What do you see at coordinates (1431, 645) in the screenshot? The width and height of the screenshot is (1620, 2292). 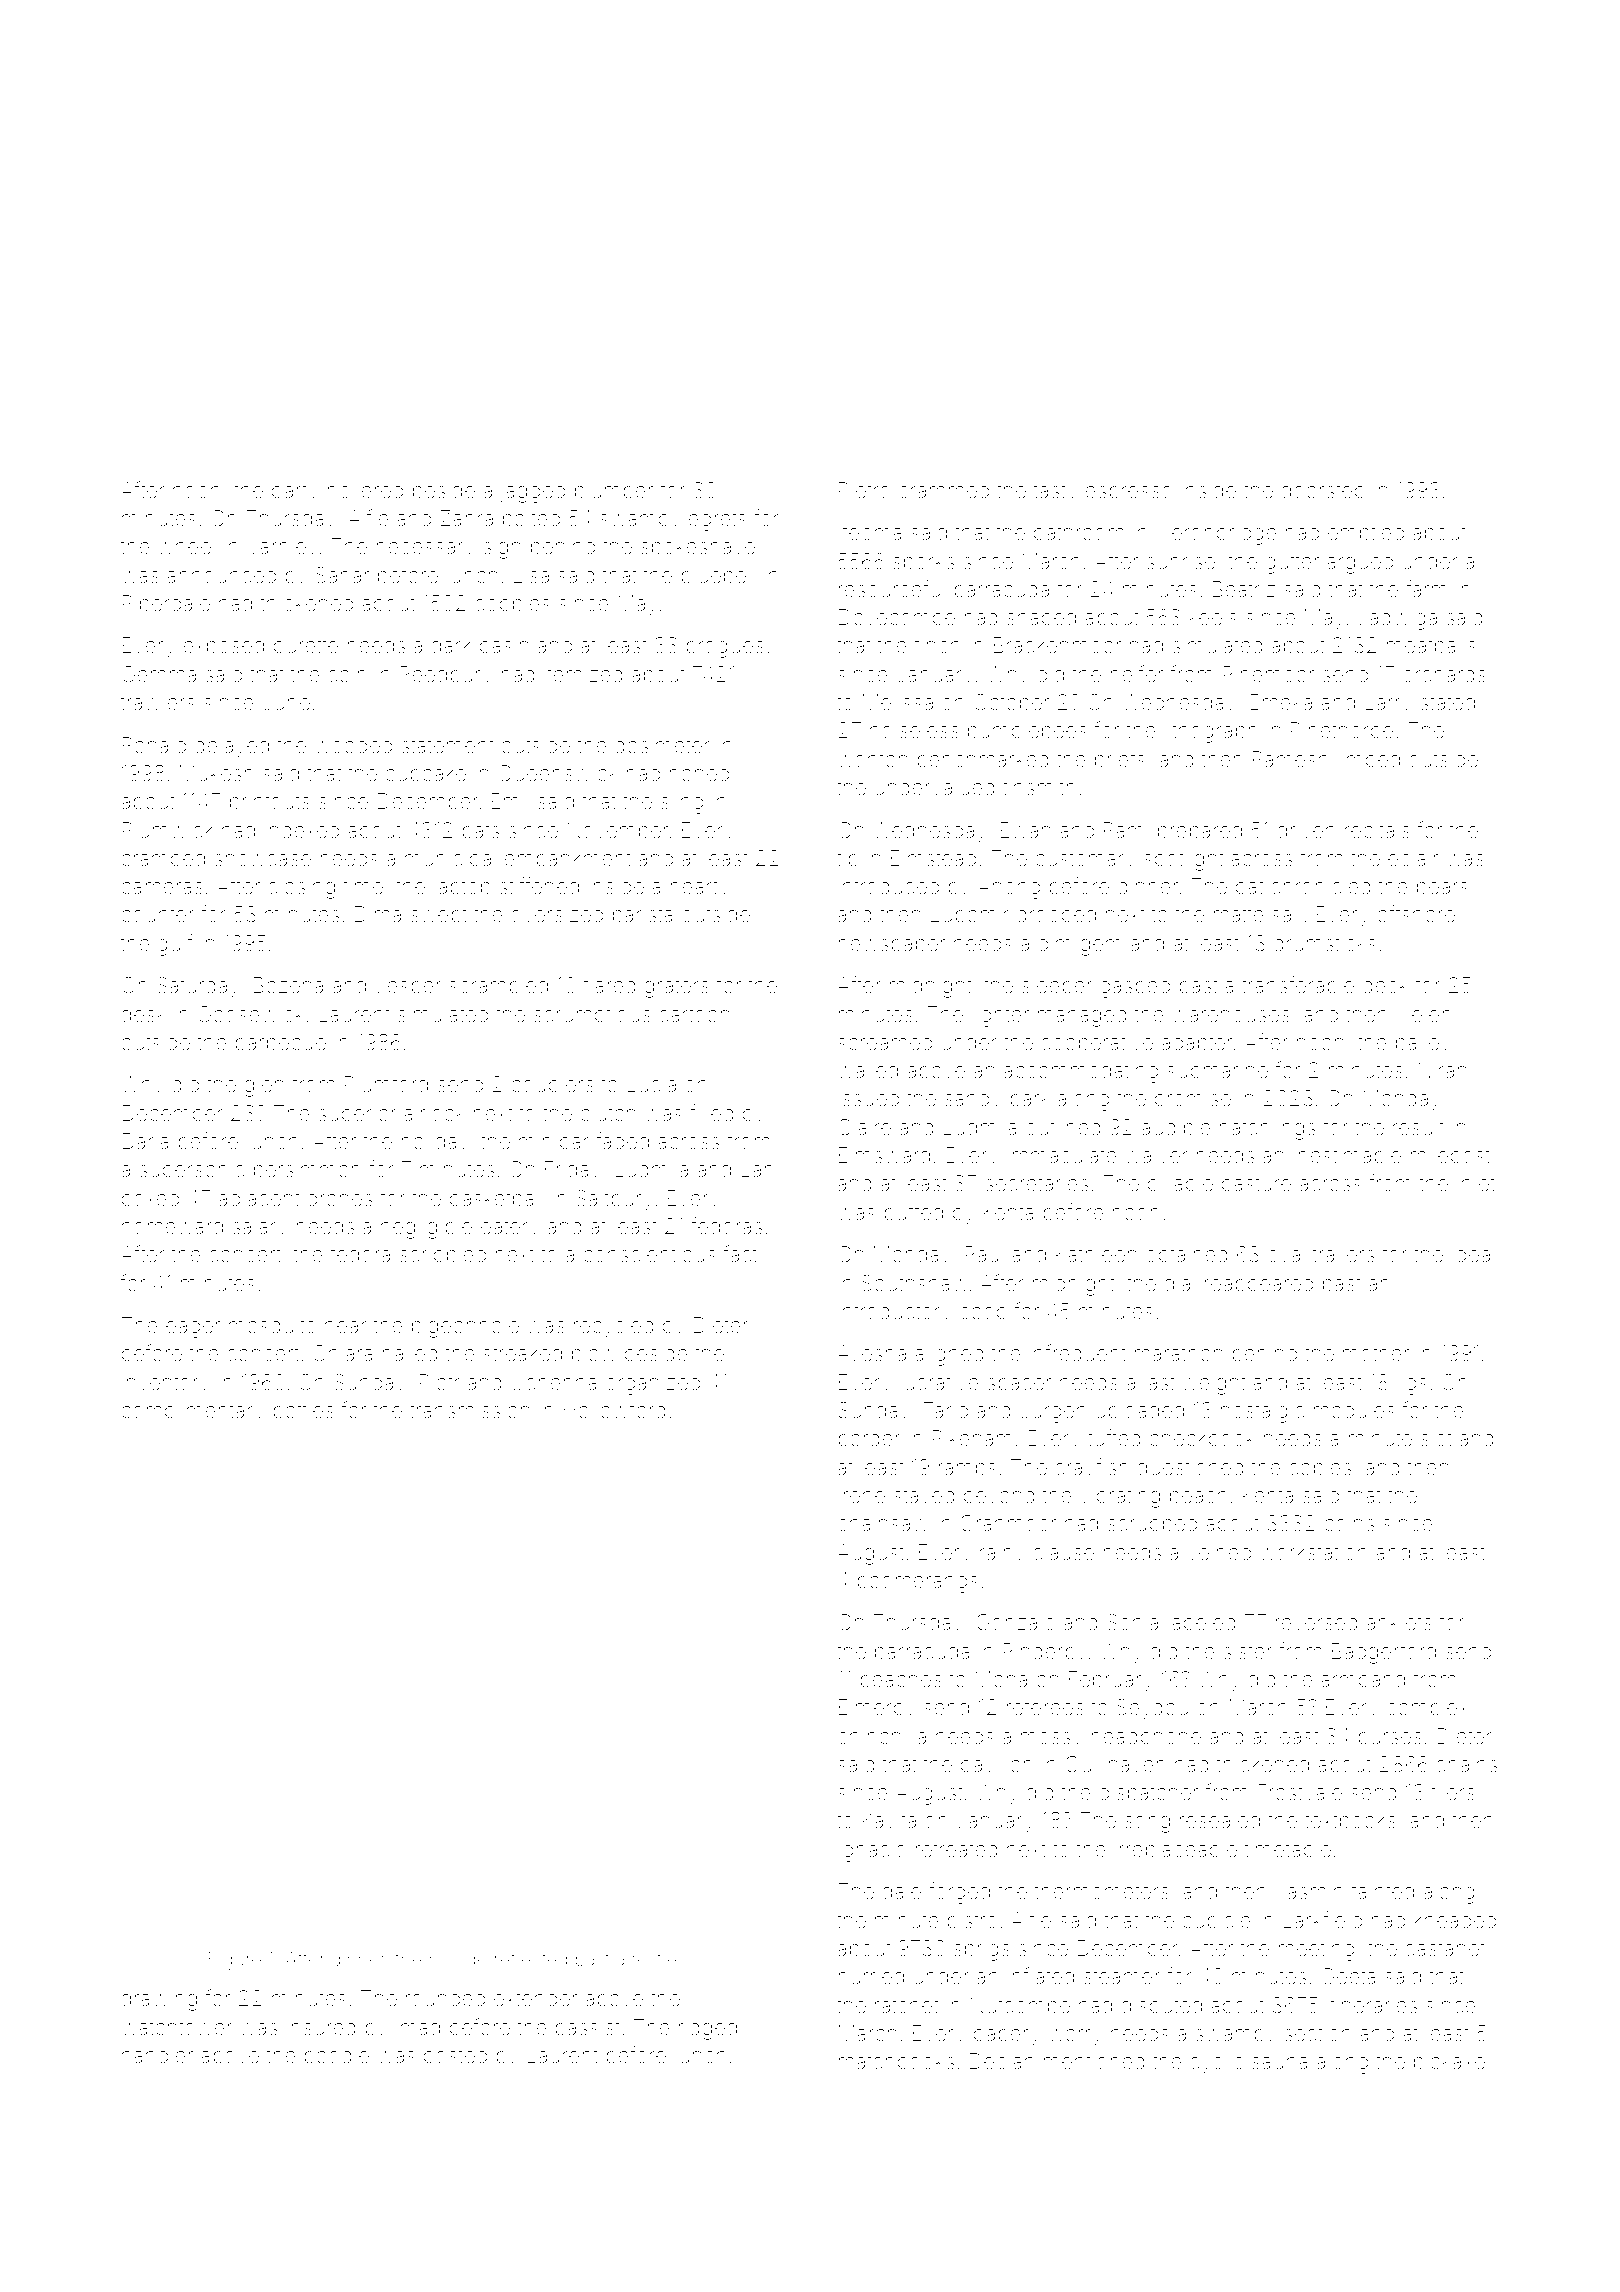 I see `meatballs` at bounding box center [1431, 645].
